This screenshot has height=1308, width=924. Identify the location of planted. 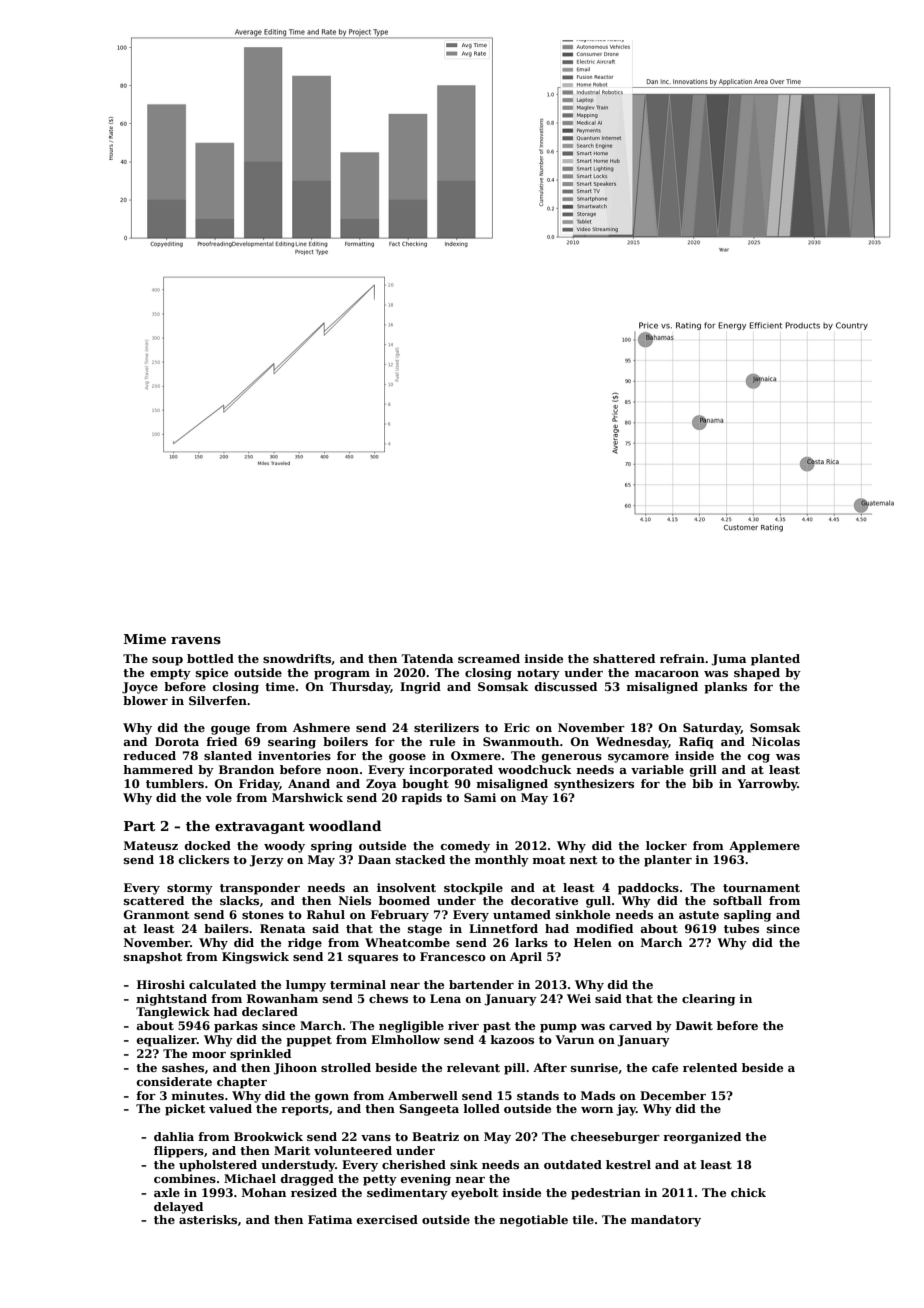
(775, 660).
